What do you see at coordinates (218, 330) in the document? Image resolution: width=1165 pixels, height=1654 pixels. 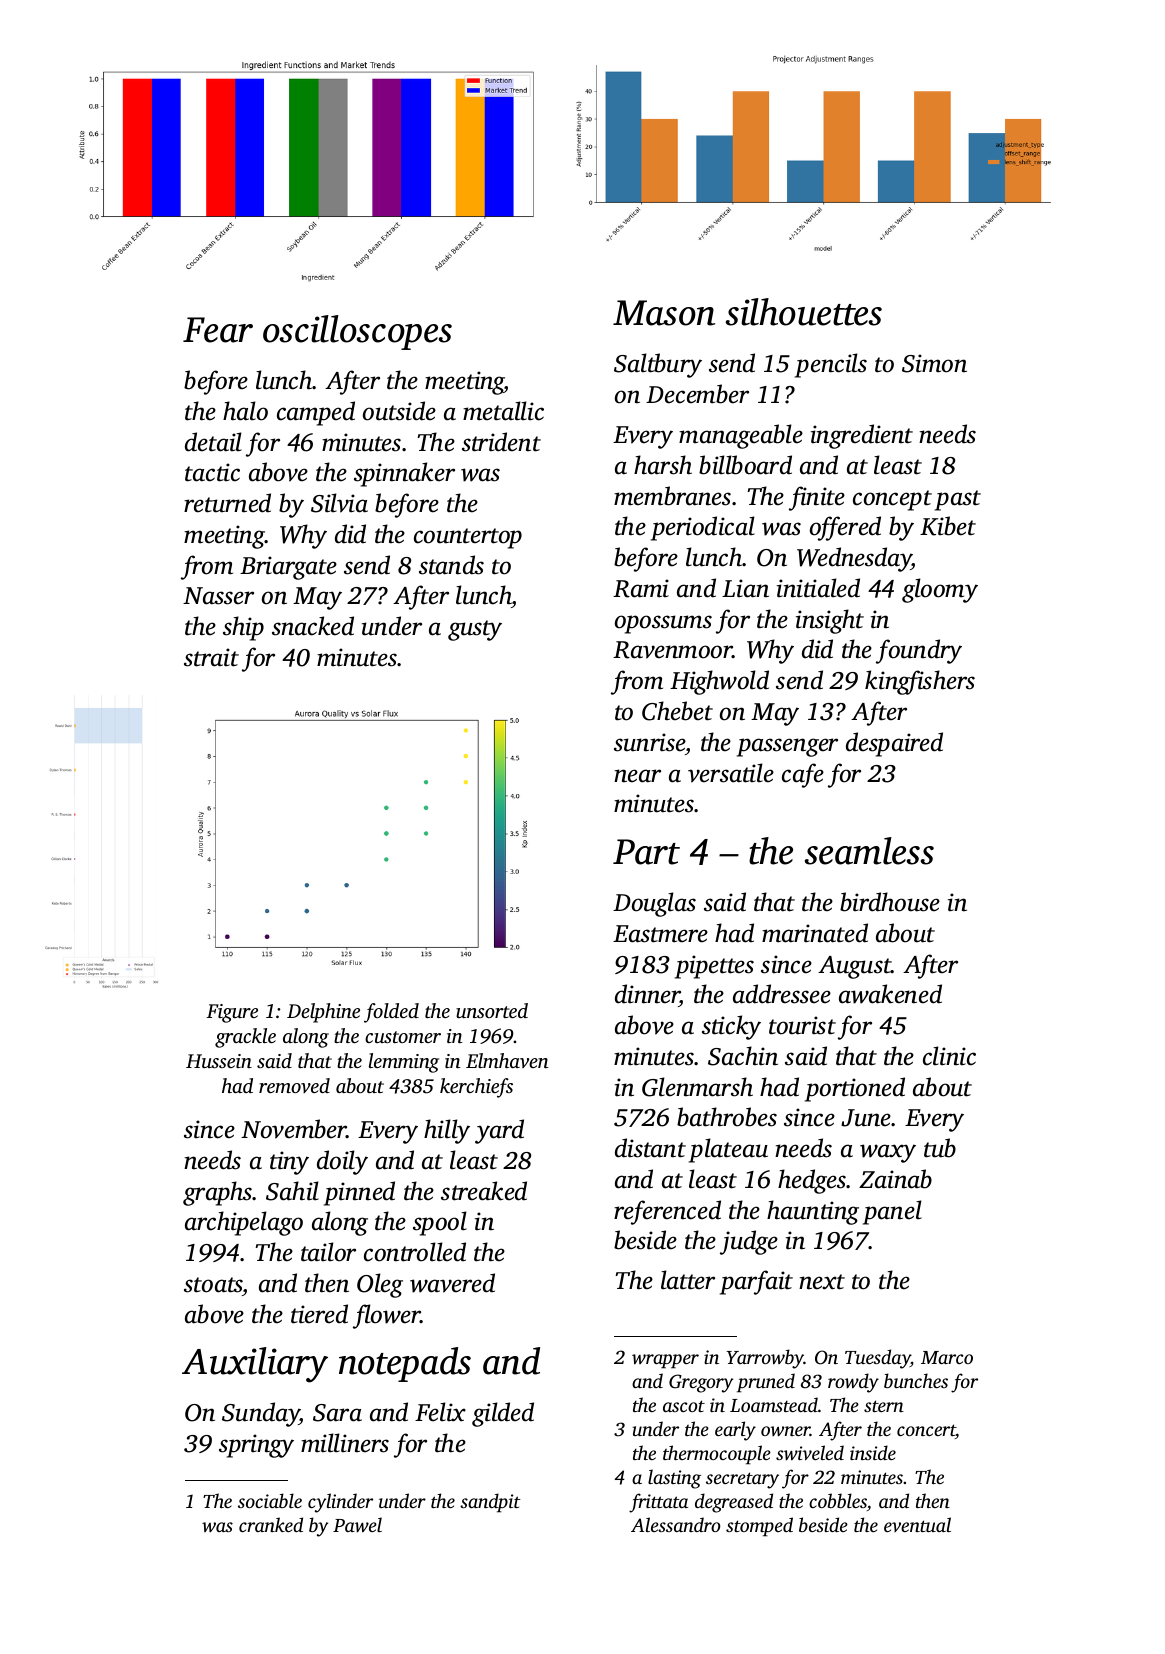 I see `Fear` at bounding box center [218, 330].
